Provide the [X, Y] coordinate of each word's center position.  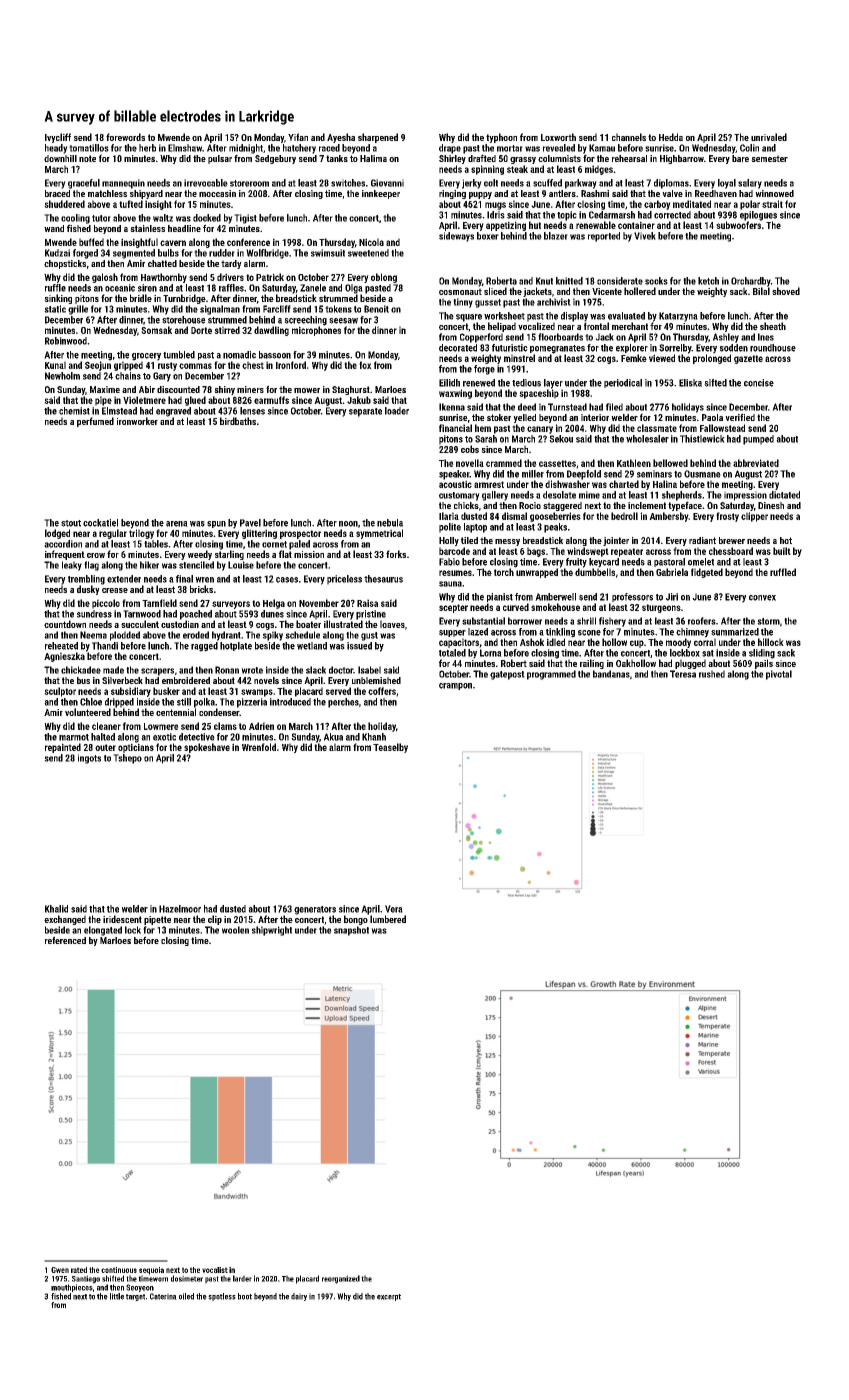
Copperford [481, 338]
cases [287, 580]
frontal [596, 326]
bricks [201, 589]
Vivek [645, 236]
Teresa [683, 674]
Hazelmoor [180, 909]
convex [762, 598]
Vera [394, 909]
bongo [356, 920]
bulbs [168, 253]
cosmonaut [460, 291]
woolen [235, 930]
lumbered [388, 919]
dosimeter [187, 1278]
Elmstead [119, 411]
